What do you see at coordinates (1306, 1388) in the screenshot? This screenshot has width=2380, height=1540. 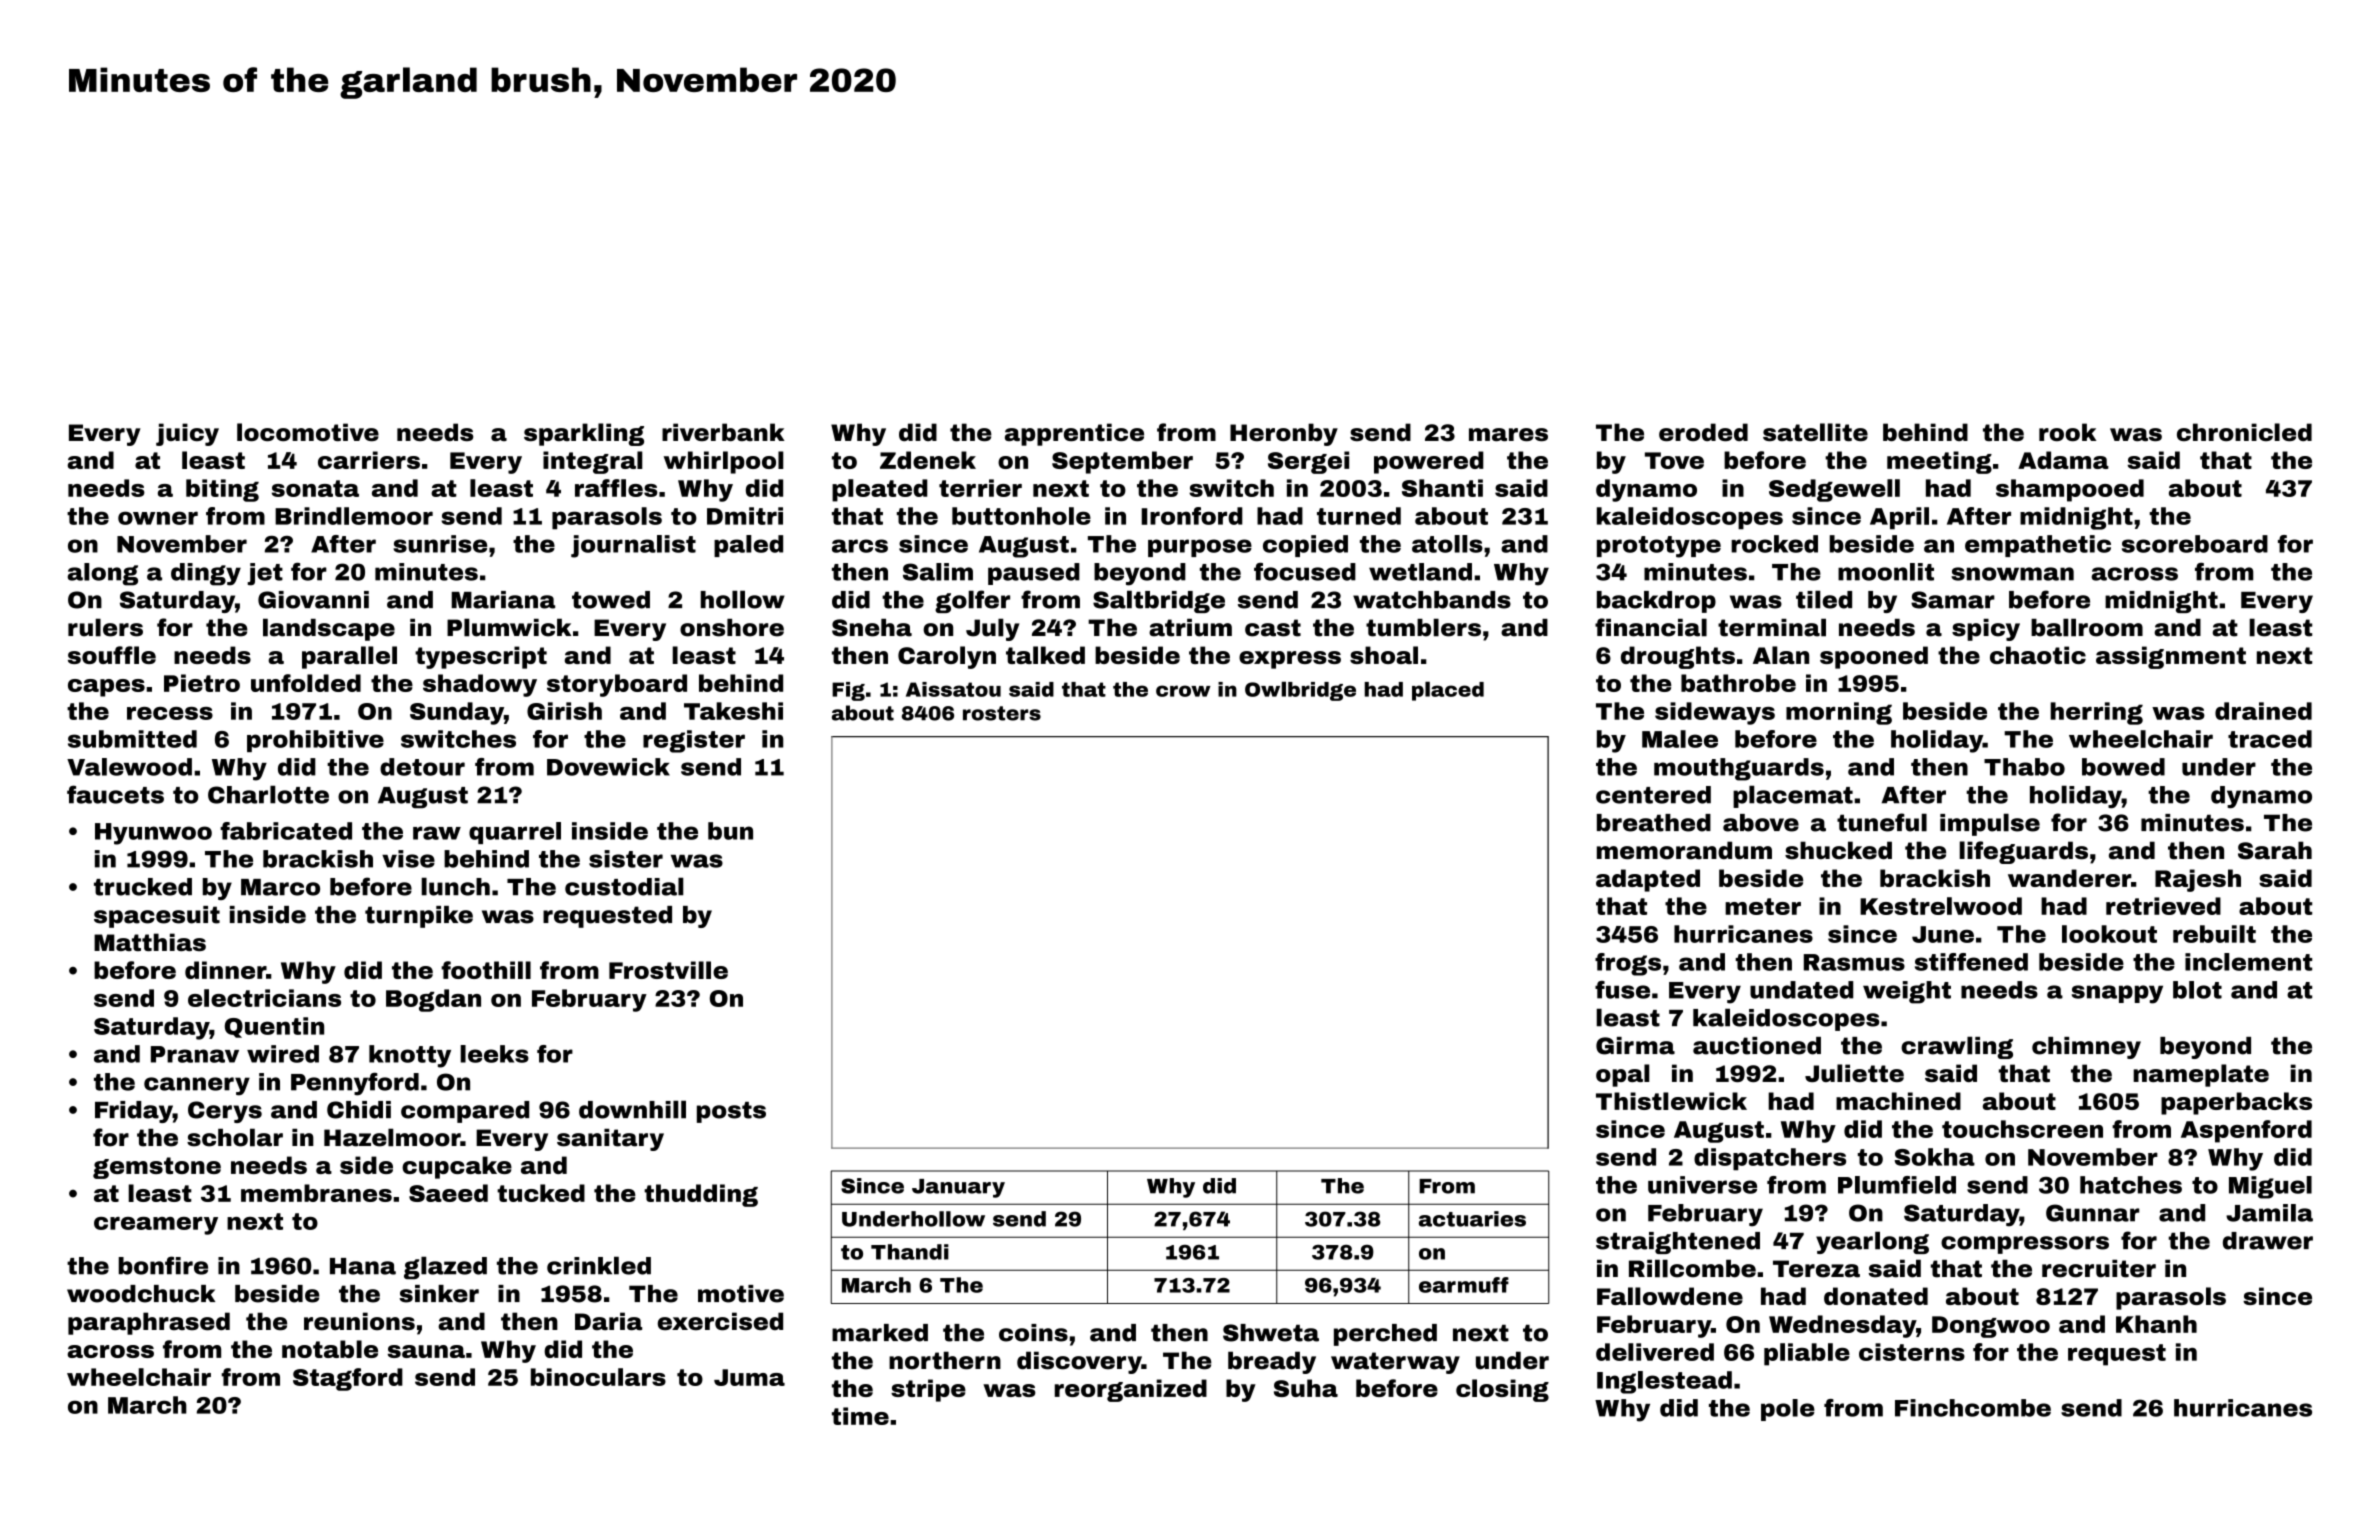 I see `Suha` at bounding box center [1306, 1388].
